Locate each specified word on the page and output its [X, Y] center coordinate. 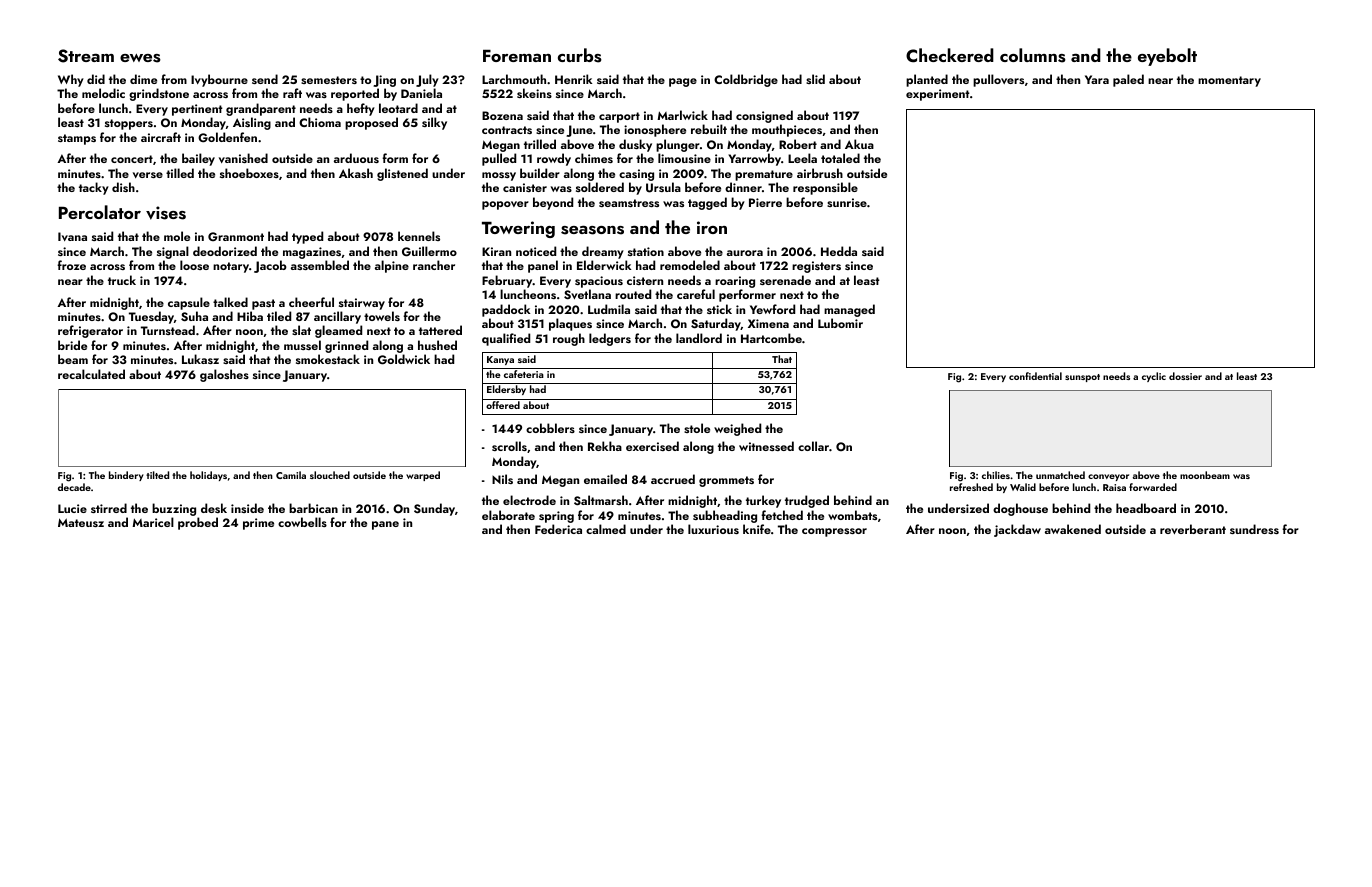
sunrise [847, 202]
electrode [529, 500]
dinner [743, 187]
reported [355, 94]
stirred [109, 508]
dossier [1185, 376]
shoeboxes [249, 173]
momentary [1229, 81]
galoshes [224, 375]
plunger [678, 145]
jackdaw [1017, 530]
